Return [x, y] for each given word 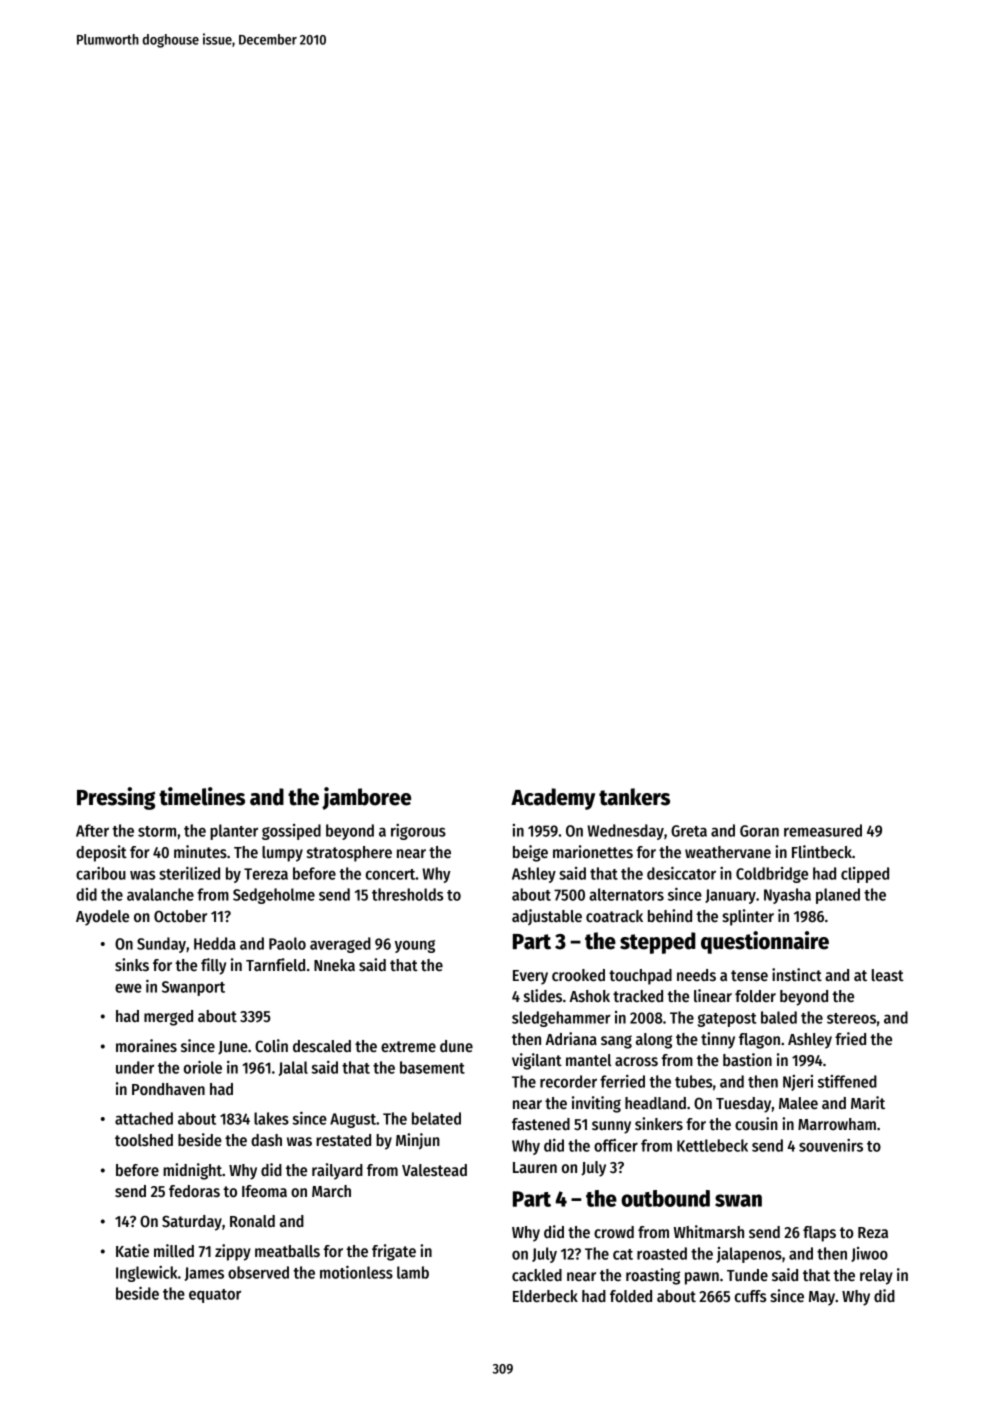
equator [215, 1296]
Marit [868, 1102]
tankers [634, 797]
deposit [101, 853]
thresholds [407, 894]
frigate [394, 1252]
